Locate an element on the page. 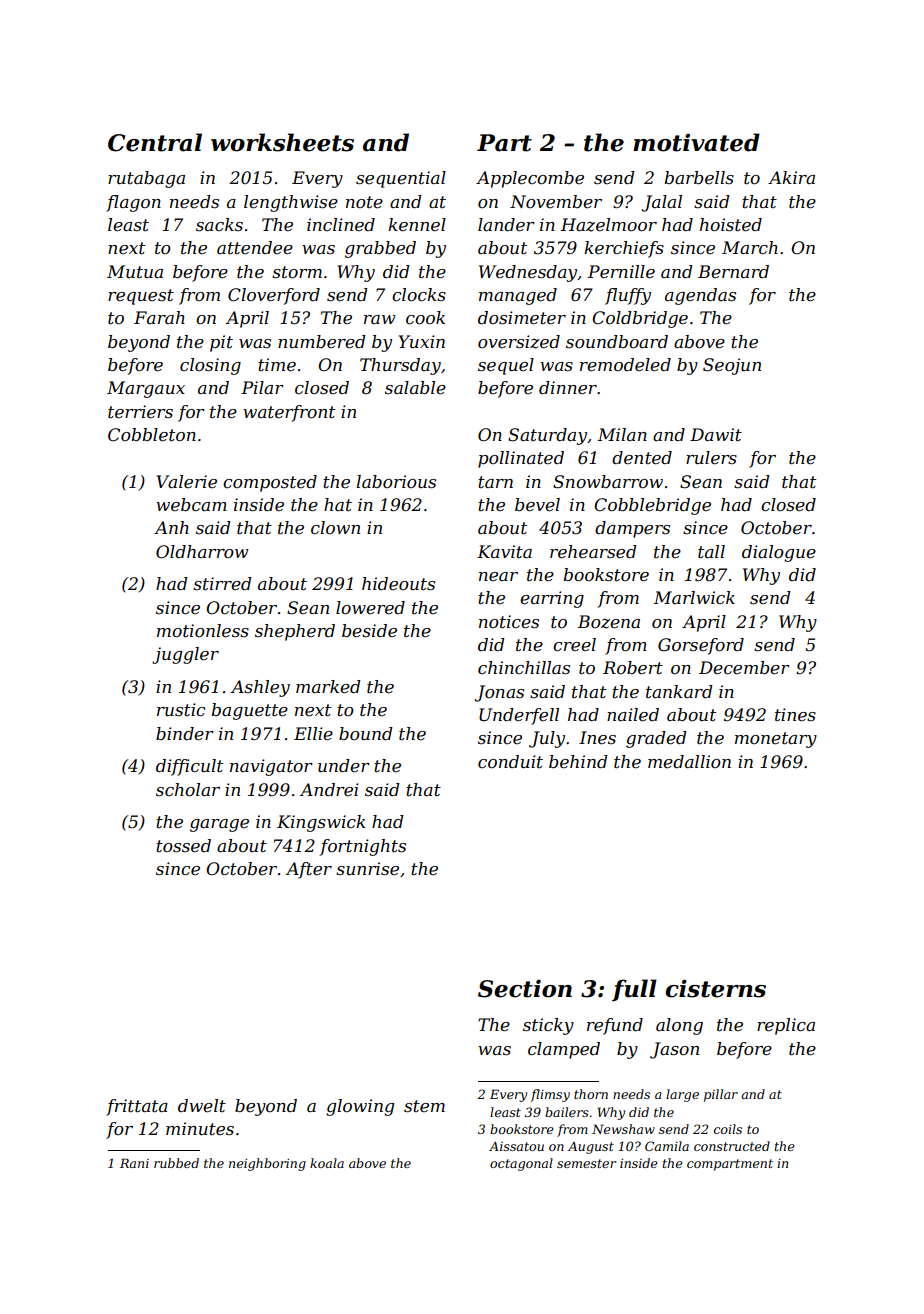  clocks is located at coordinates (419, 295).
